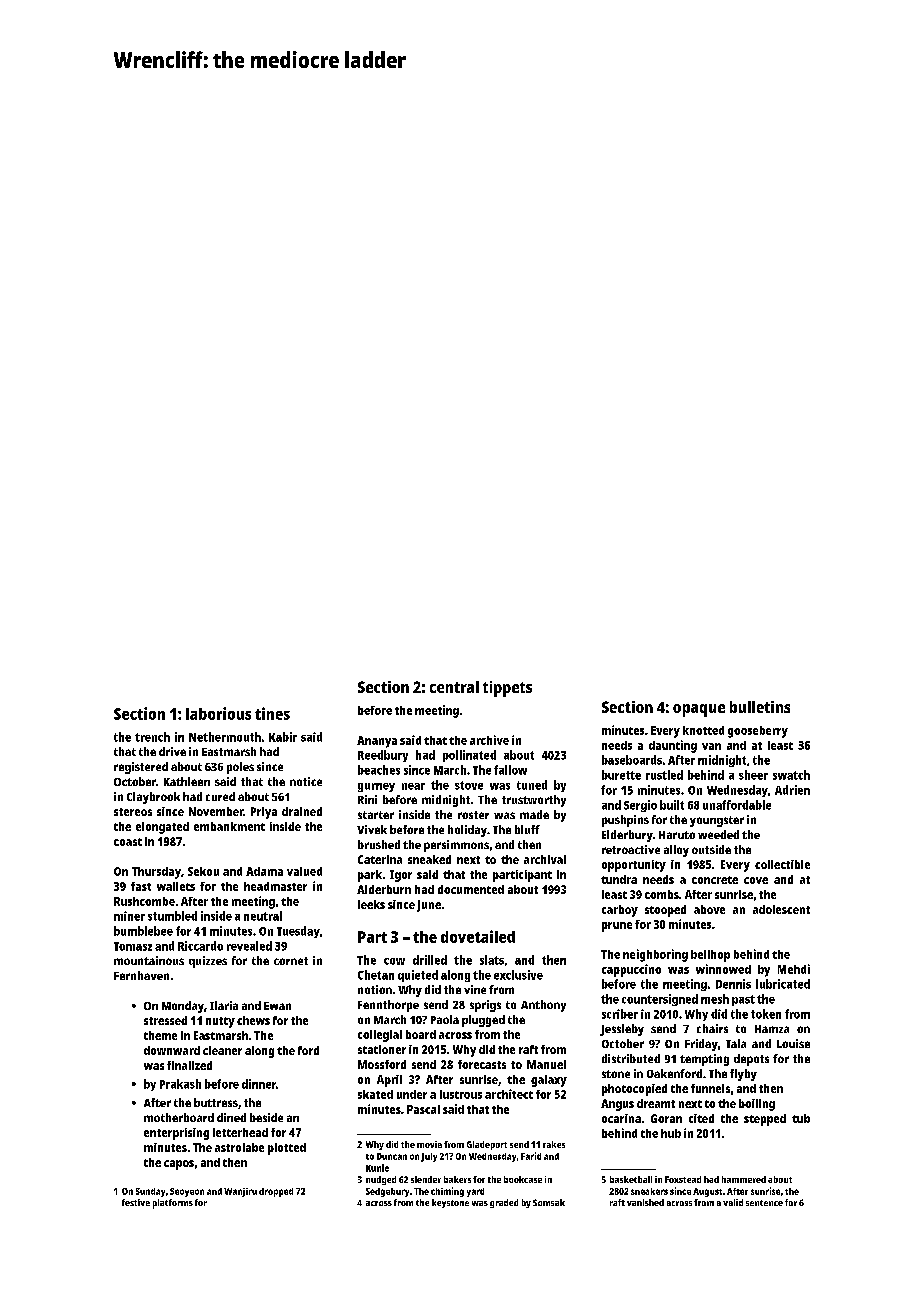 This document has width=924, height=1308. Describe the element at coordinates (523, 1179) in the document. I see `bookcase` at that location.
